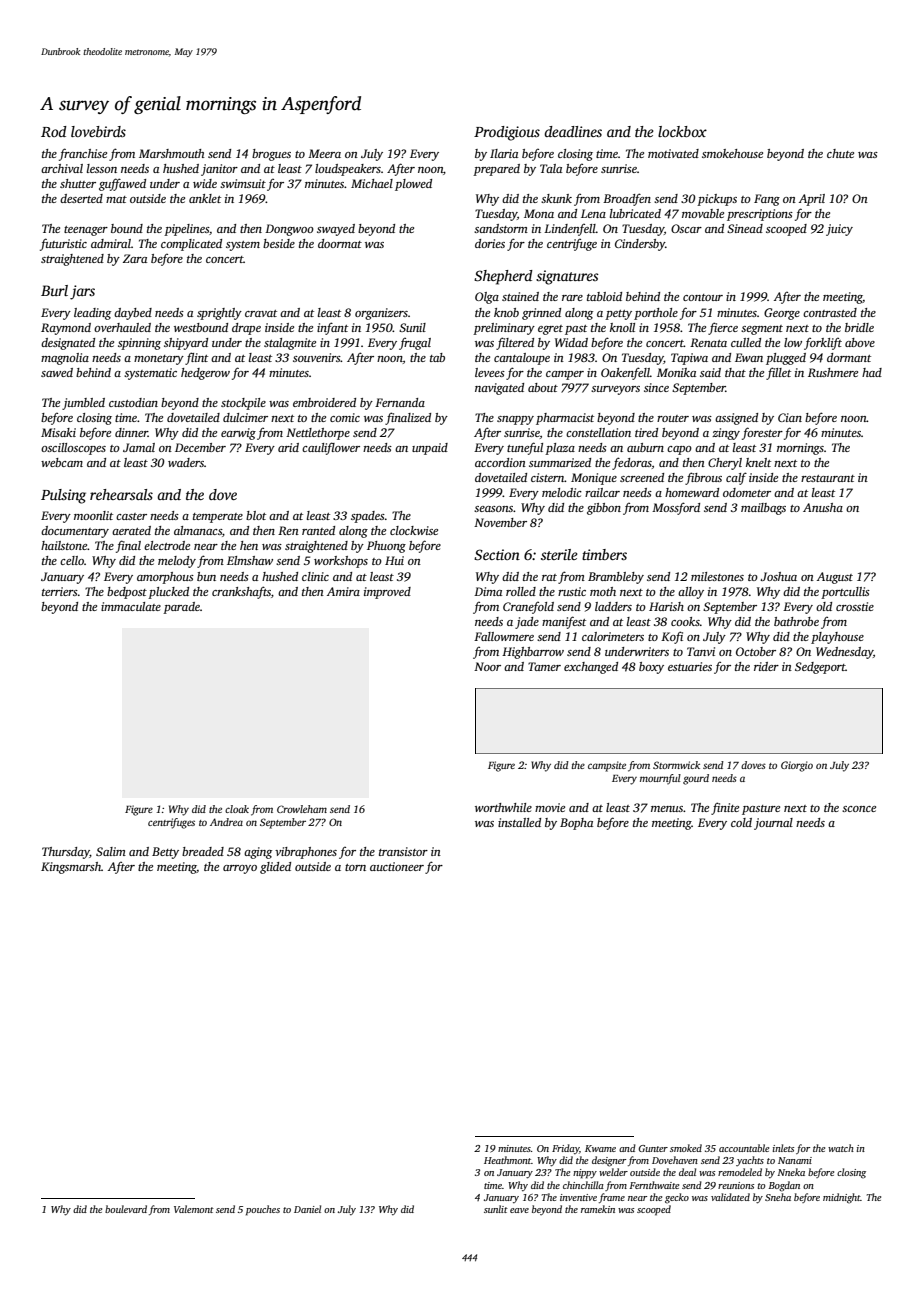 This screenshot has height=1308, width=924. I want to click on immaculate, so click(131, 606).
